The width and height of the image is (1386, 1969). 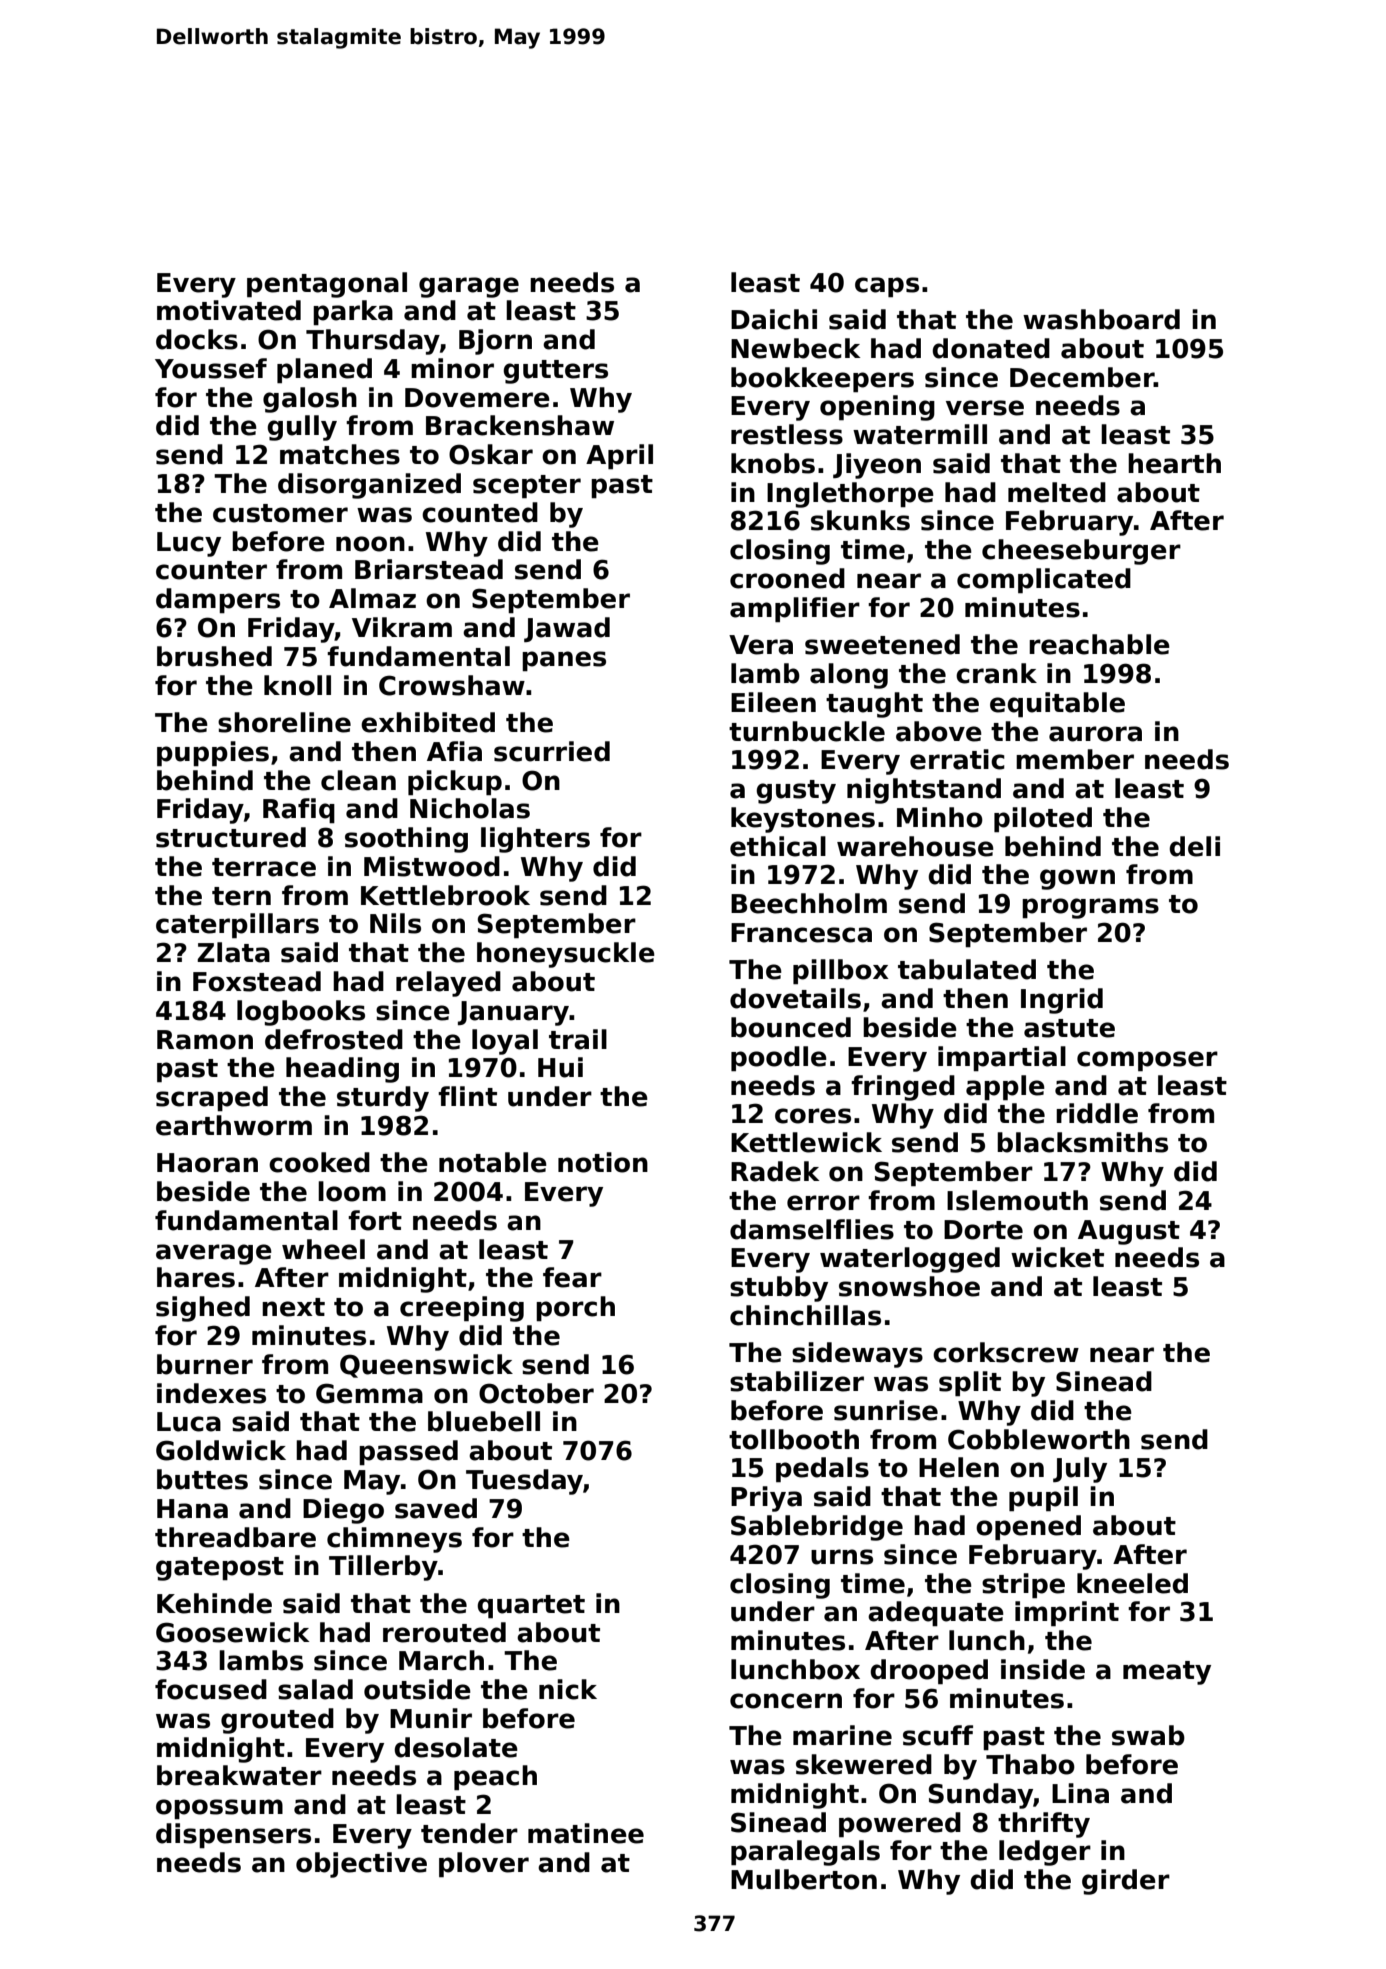 I want to click on noon, so click(x=370, y=544).
